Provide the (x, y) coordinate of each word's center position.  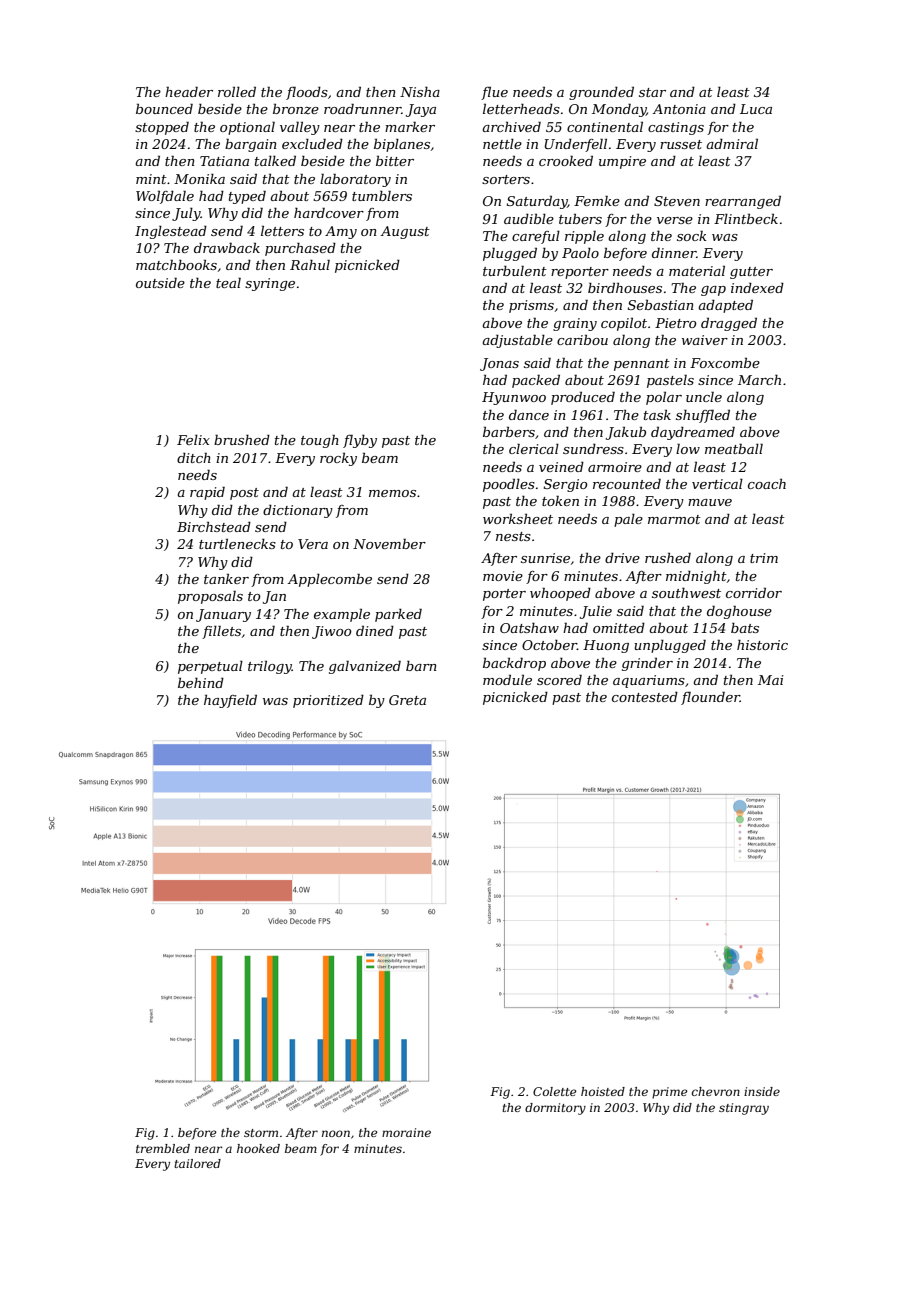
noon (336, 1133)
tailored (197, 1163)
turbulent (515, 271)
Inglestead (171, 232)
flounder (710, 698)
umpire (622, 162)
